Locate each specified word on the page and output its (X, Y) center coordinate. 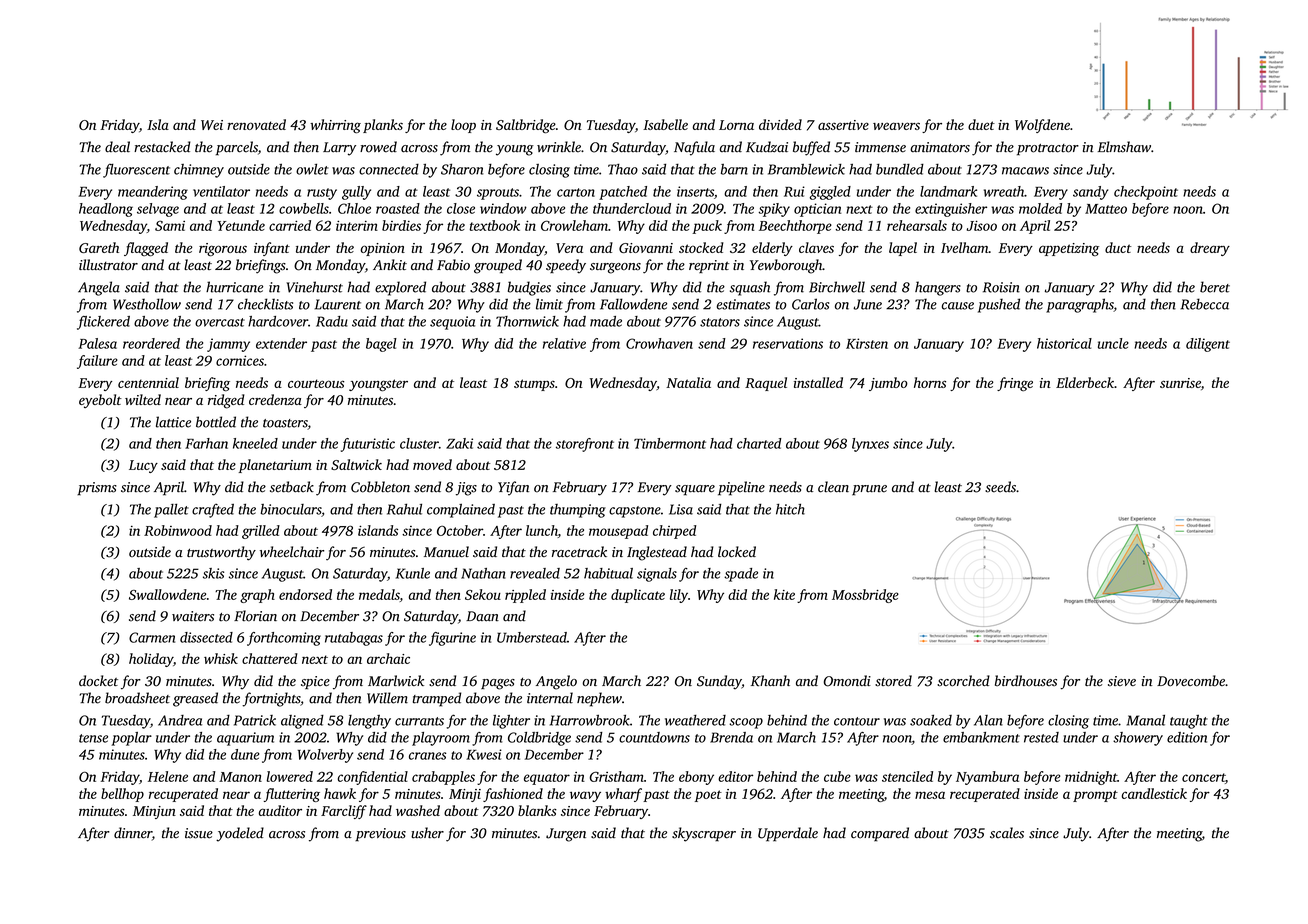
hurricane (234, 287)
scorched (963, 681)
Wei (212, 125)
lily (679, 596)
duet (981, 124)
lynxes (870, 445)
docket (98, 681)
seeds (1000, 487)
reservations (788, 343)
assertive (843, 125)
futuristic (368, 445)
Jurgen (566, 835)
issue (199, 833)
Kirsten (867, 343)
